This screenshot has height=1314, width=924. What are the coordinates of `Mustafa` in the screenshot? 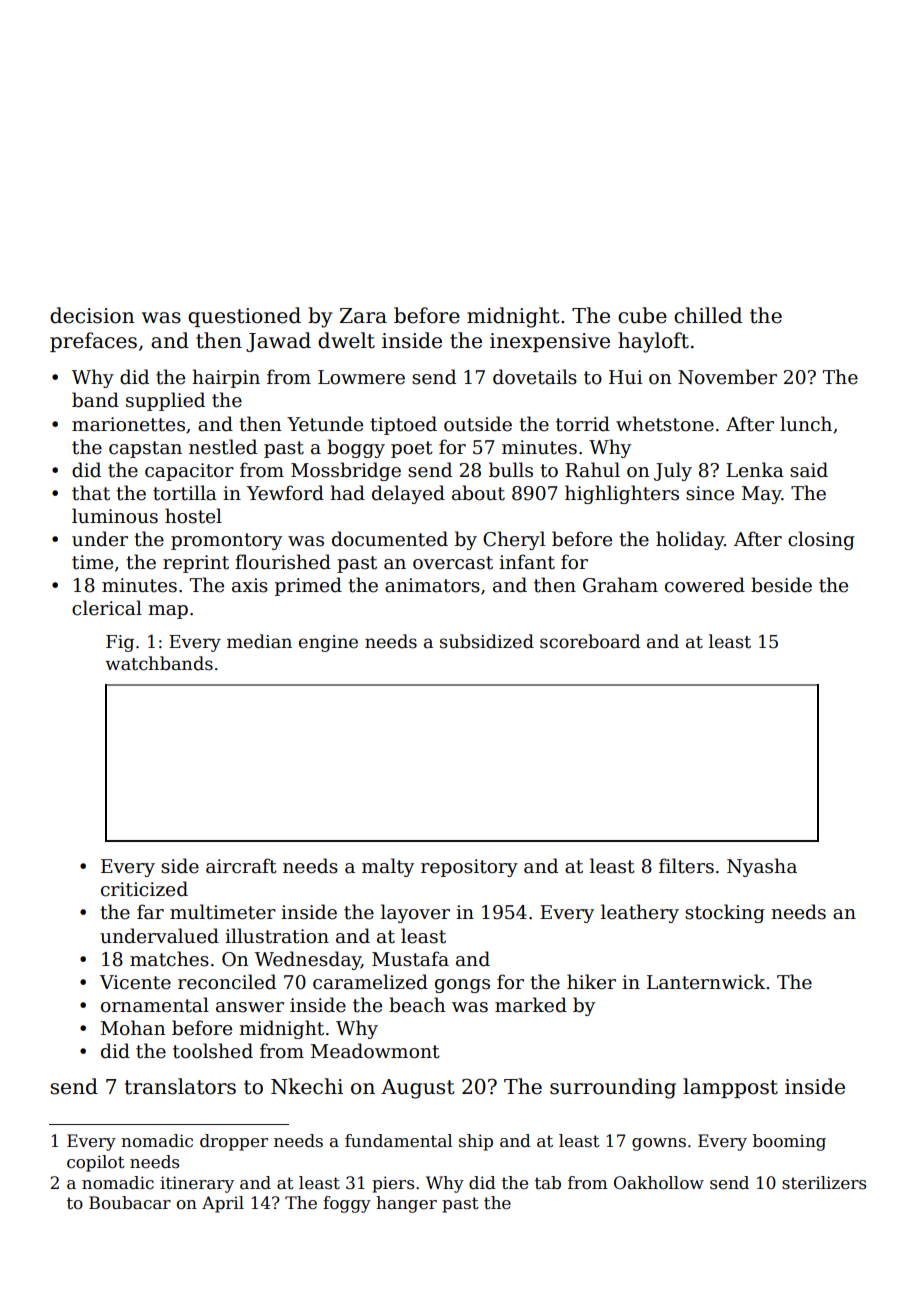 It's located at (410, 959).
